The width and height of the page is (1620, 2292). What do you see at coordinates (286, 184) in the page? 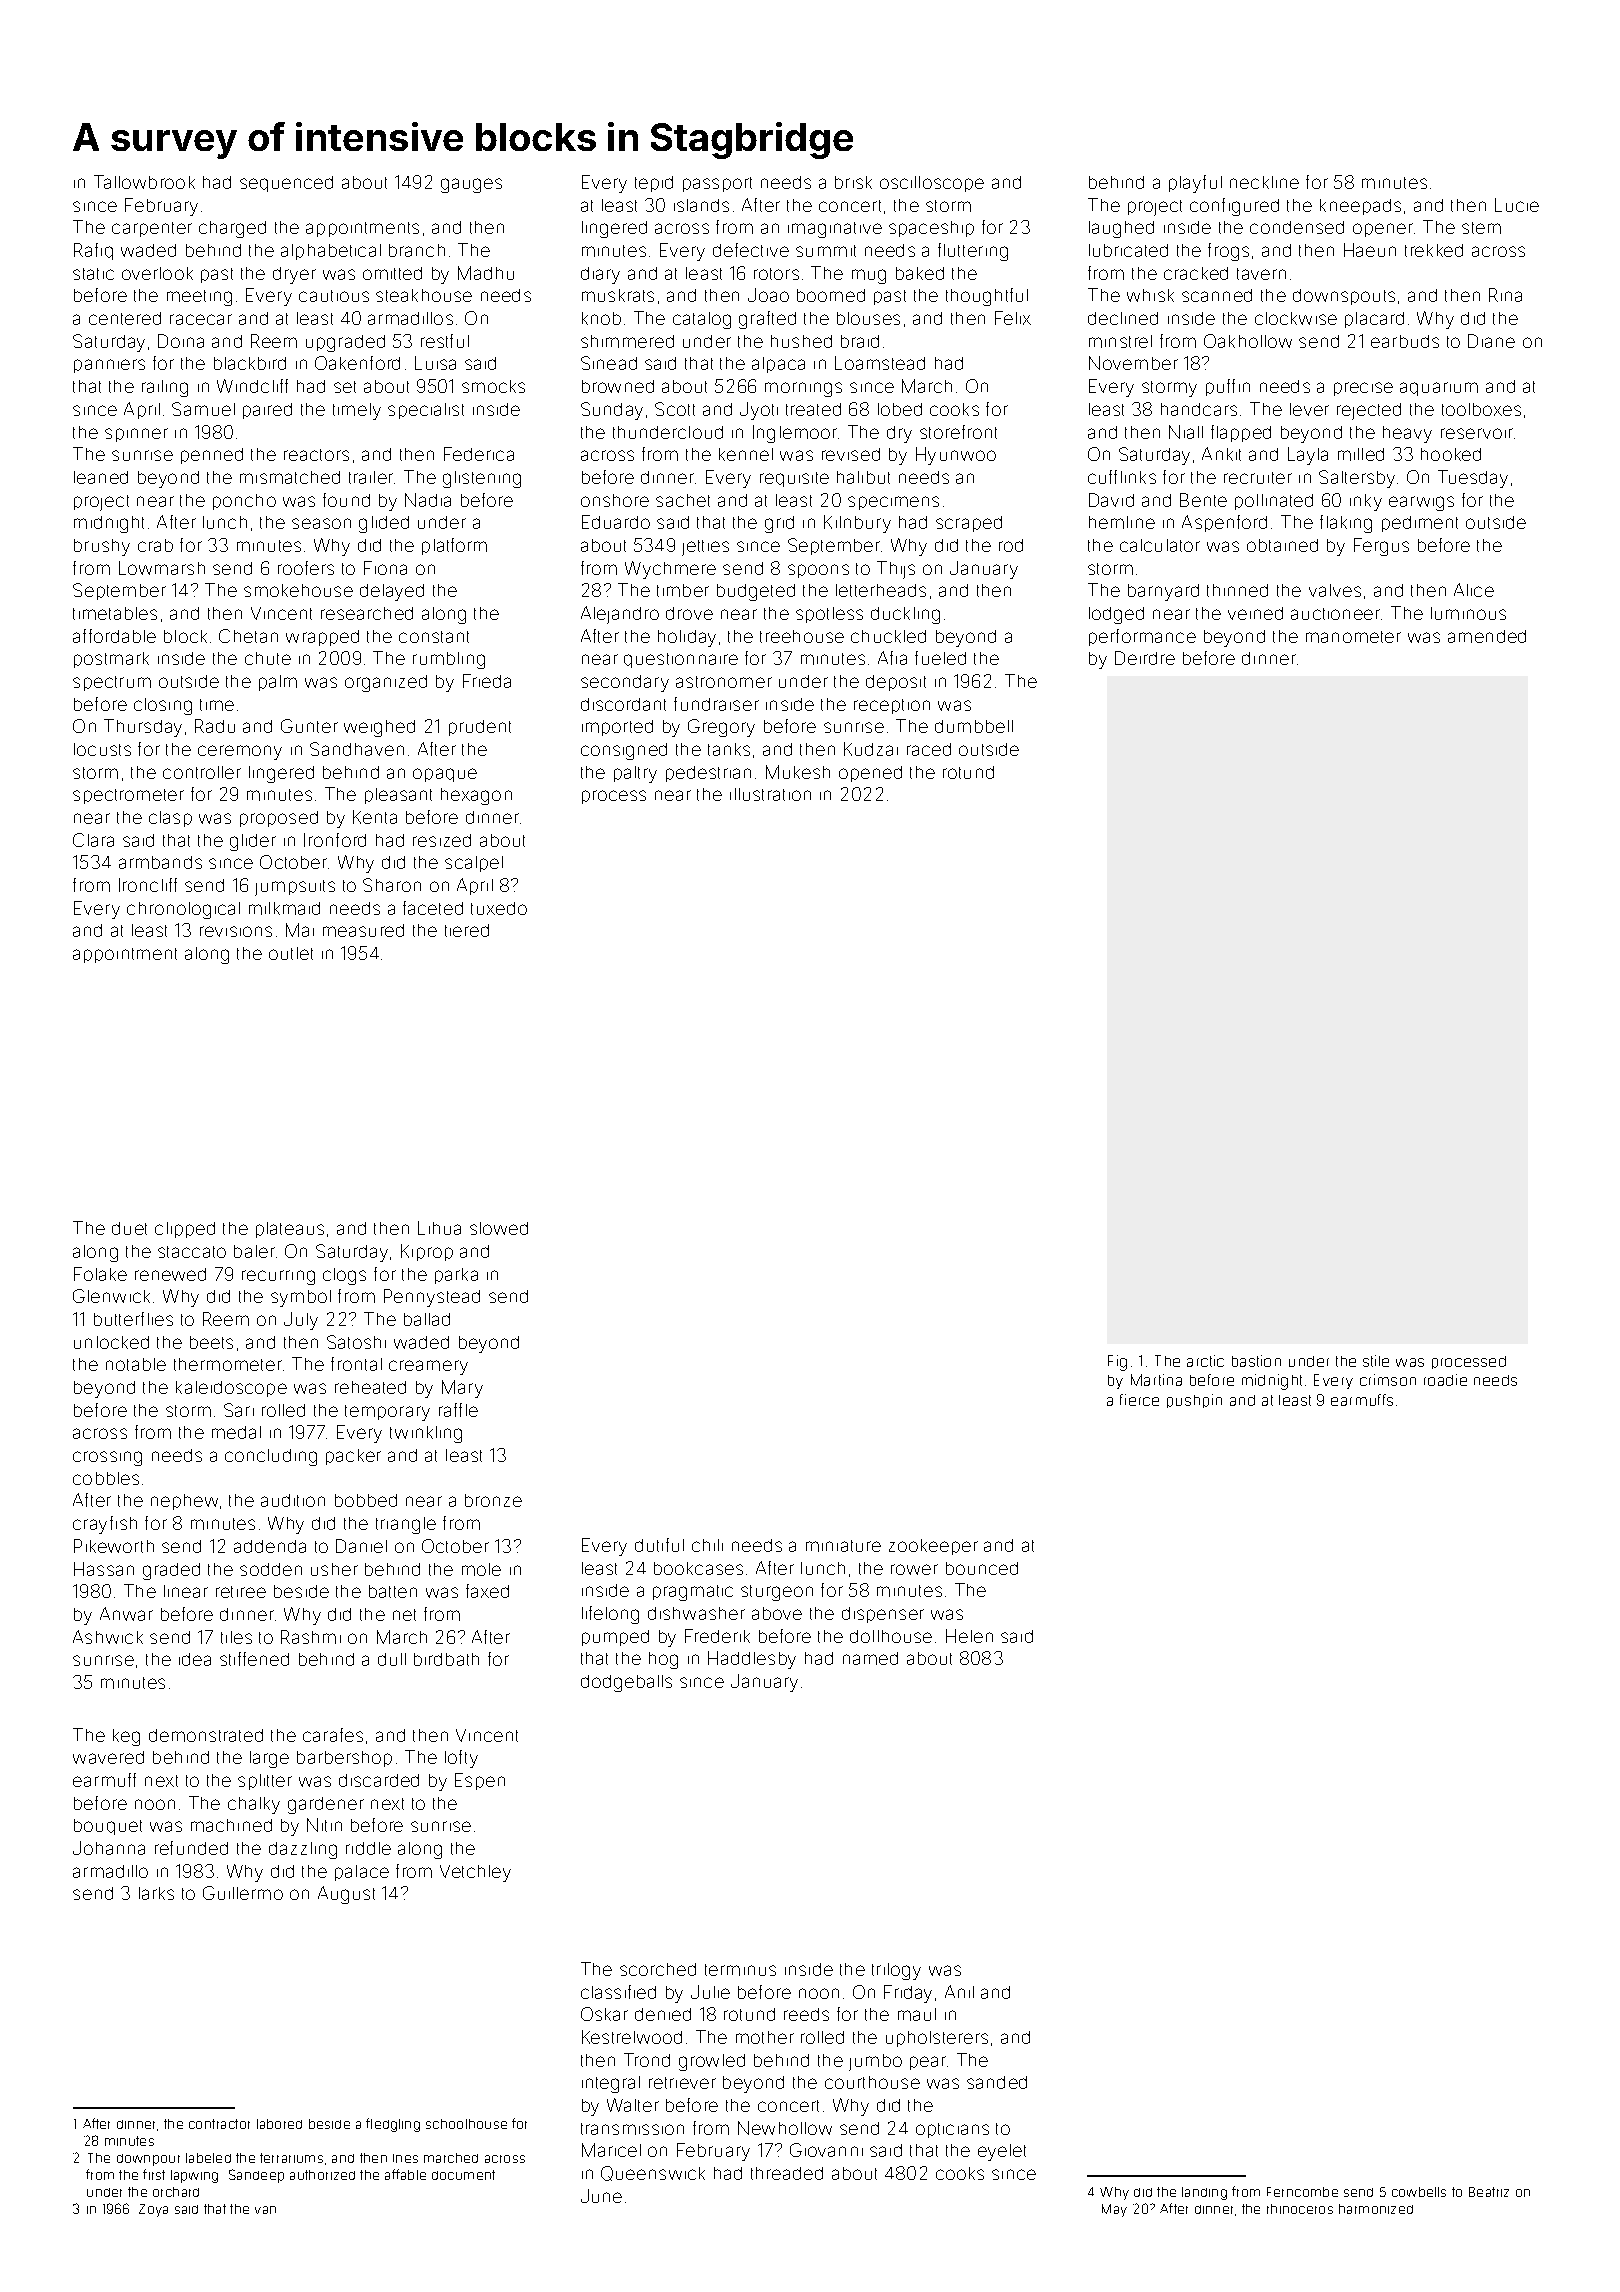
I see `sequenced` at bounding box center [286, 184].
